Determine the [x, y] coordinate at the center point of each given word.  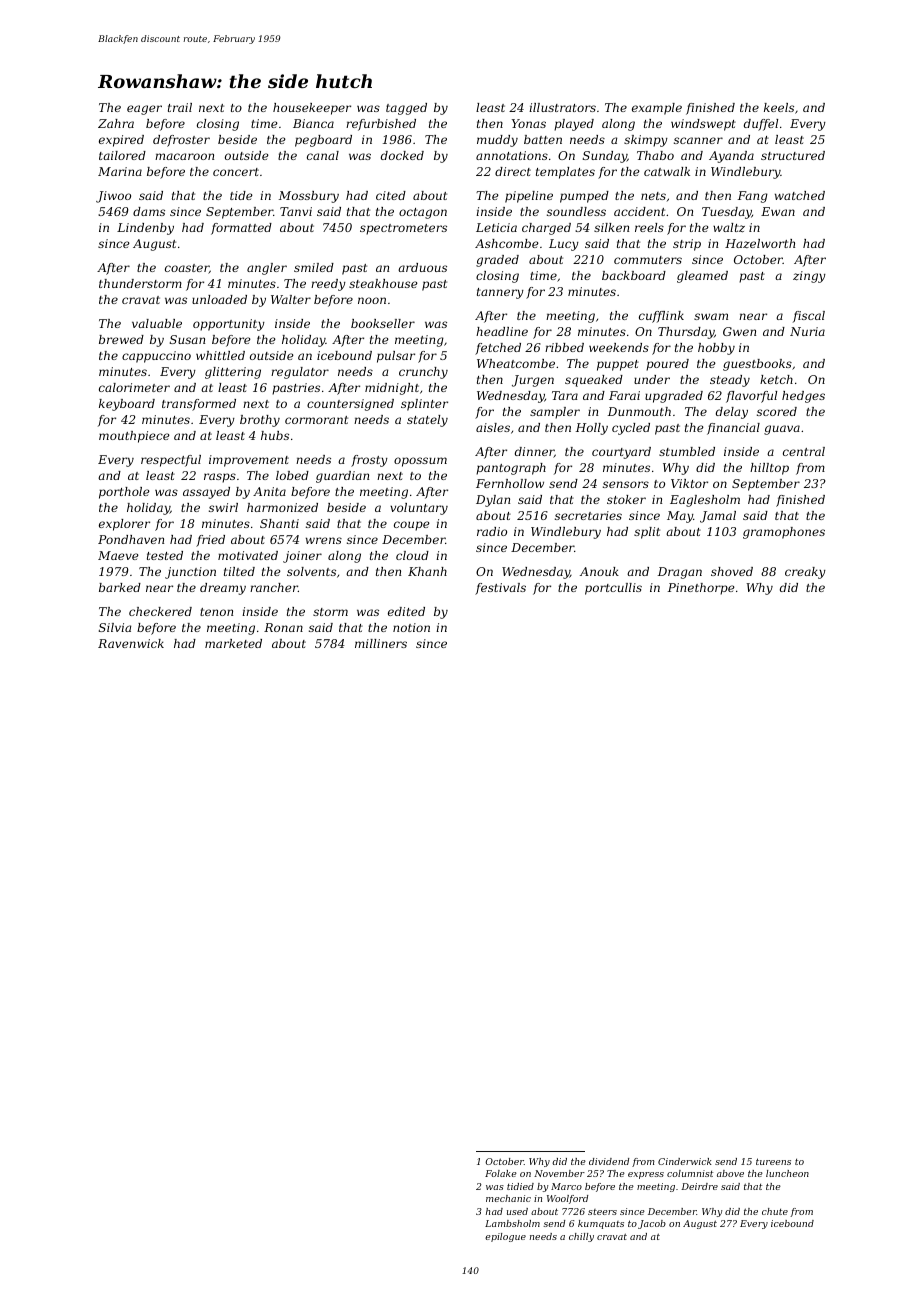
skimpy [646, 141]
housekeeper [312, 109]
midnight [392, 389]
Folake [501, 1173]
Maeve [118, 555]
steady [730, 381]
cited [391, 195]
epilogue [505, 1237]
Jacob [652, 1224]
